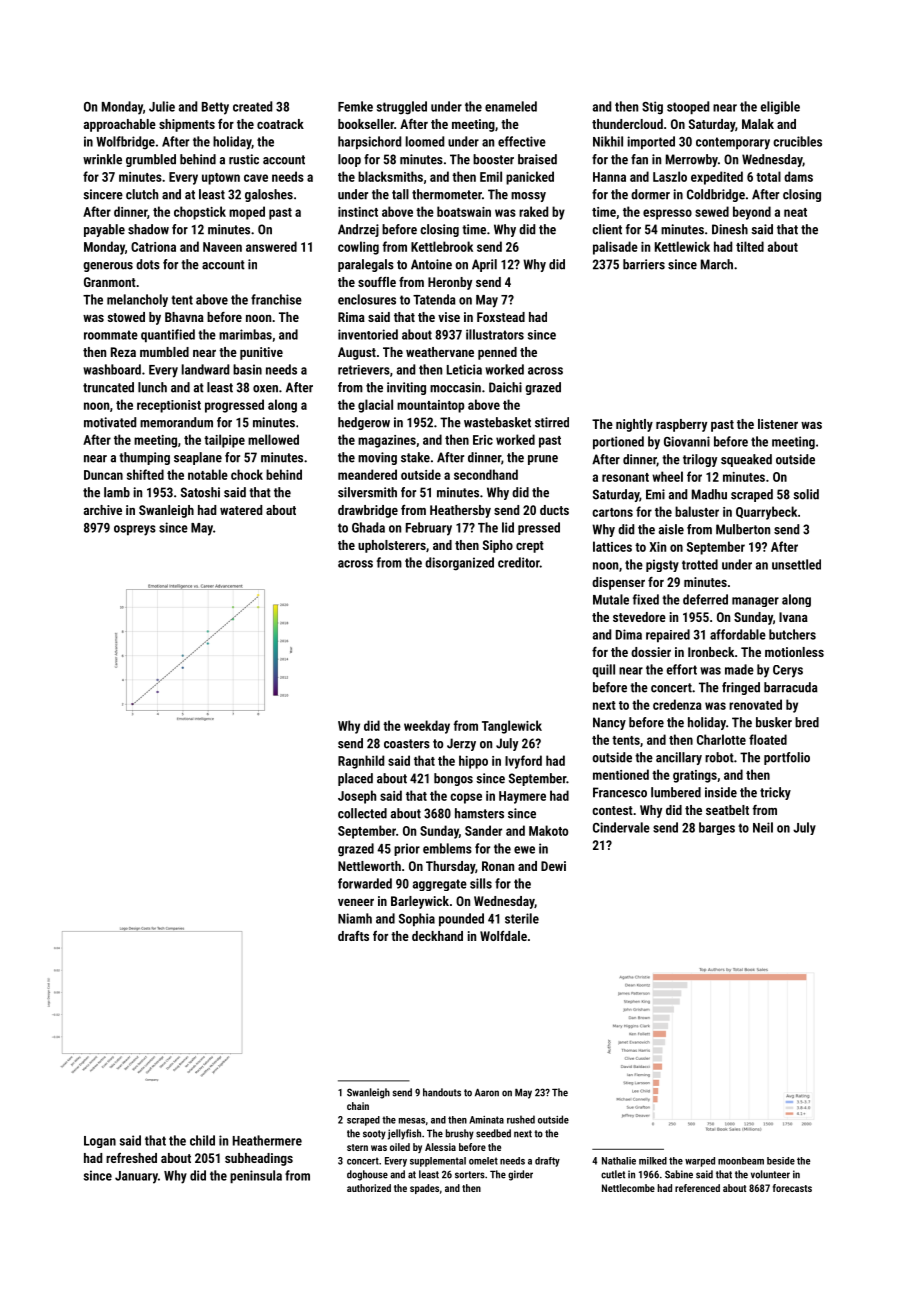 The height and width of the screenshot is (1316, 908). What do you see at coordinates (511, 106) in the screenshot?
I see `enameled` at bounding box center [511, 106].
